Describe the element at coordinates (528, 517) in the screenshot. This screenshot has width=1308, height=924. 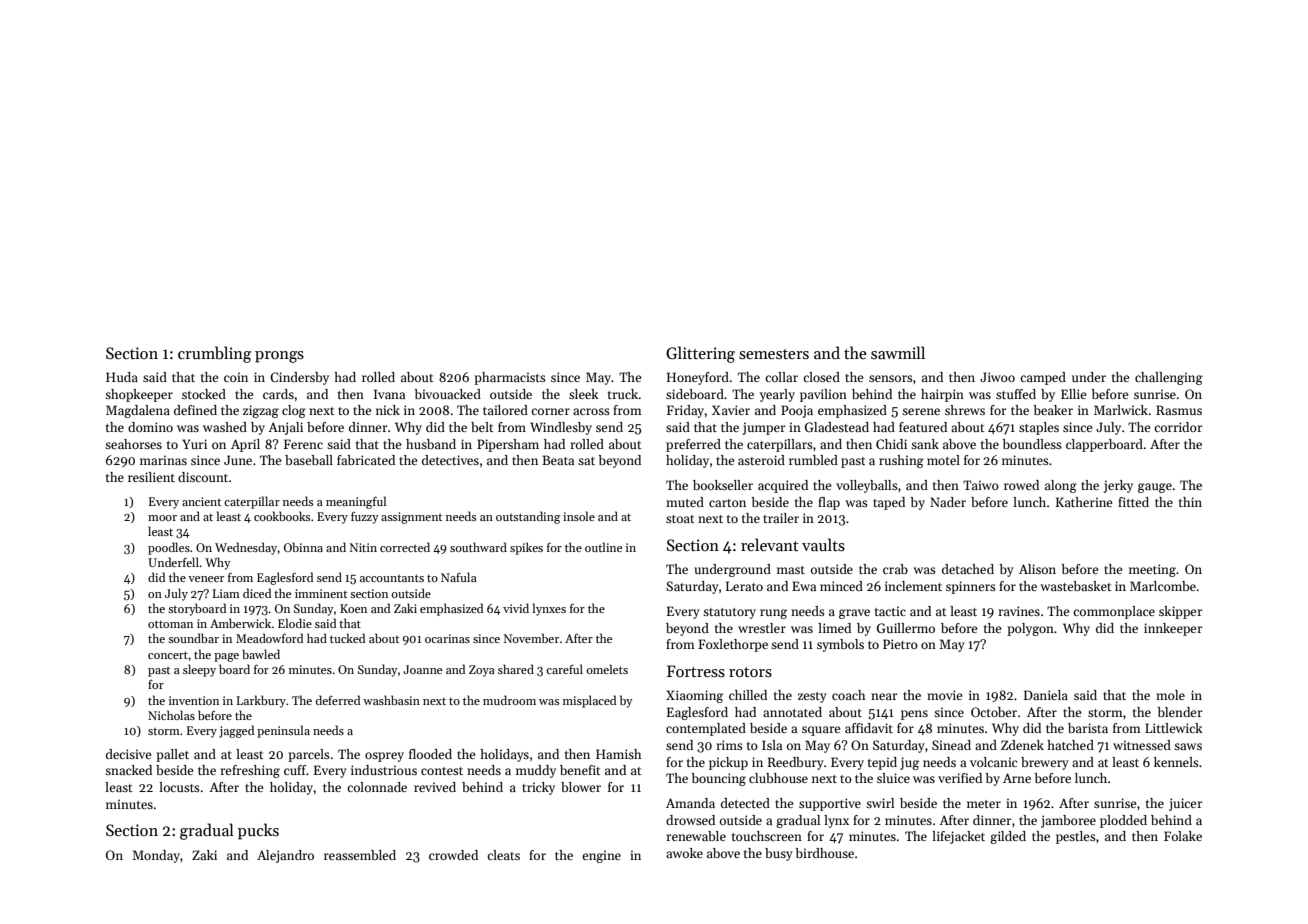
I see `outstanding` at that location.
